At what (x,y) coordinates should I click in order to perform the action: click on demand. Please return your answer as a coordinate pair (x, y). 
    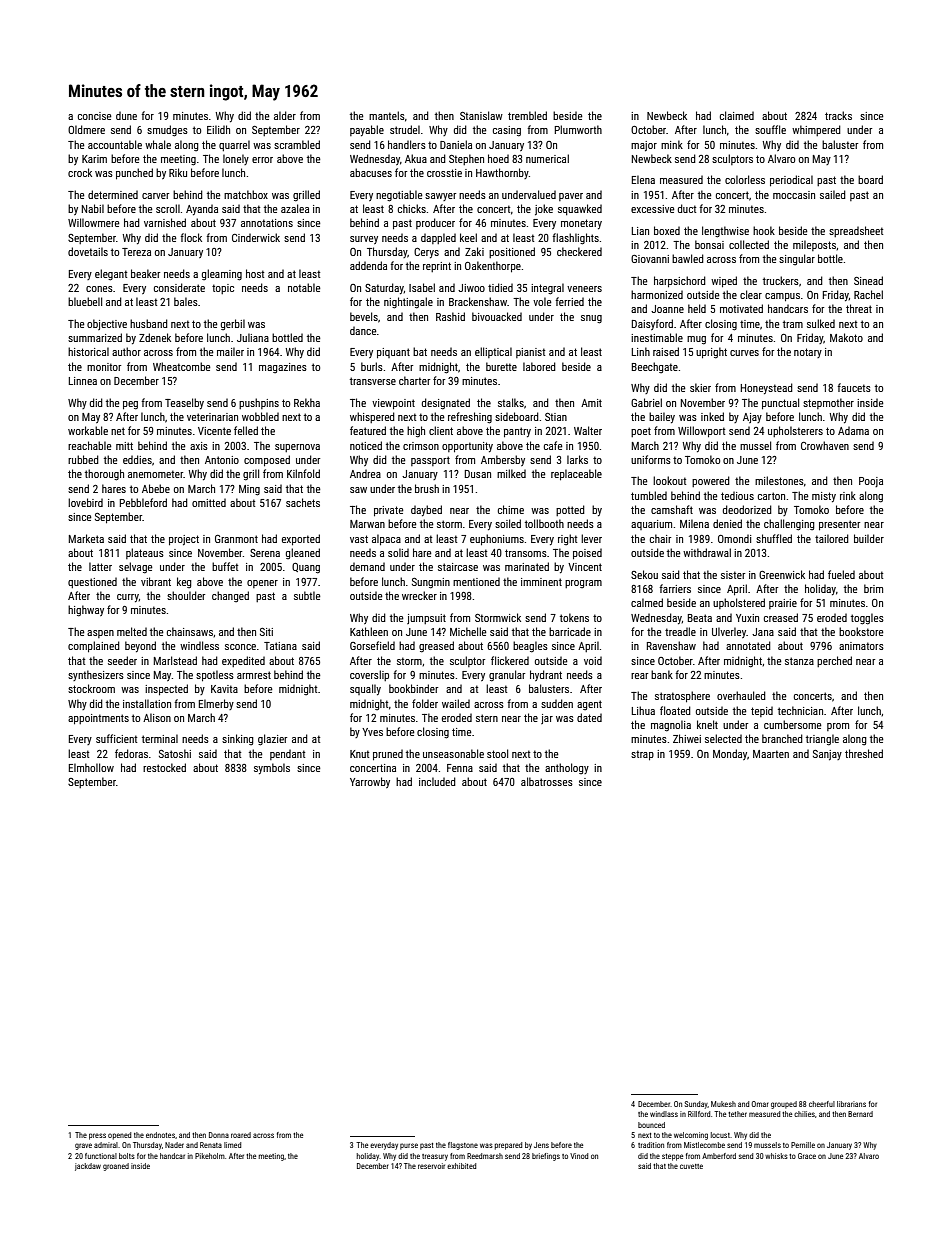
    Looking at the image, I should click on (367, 566).
